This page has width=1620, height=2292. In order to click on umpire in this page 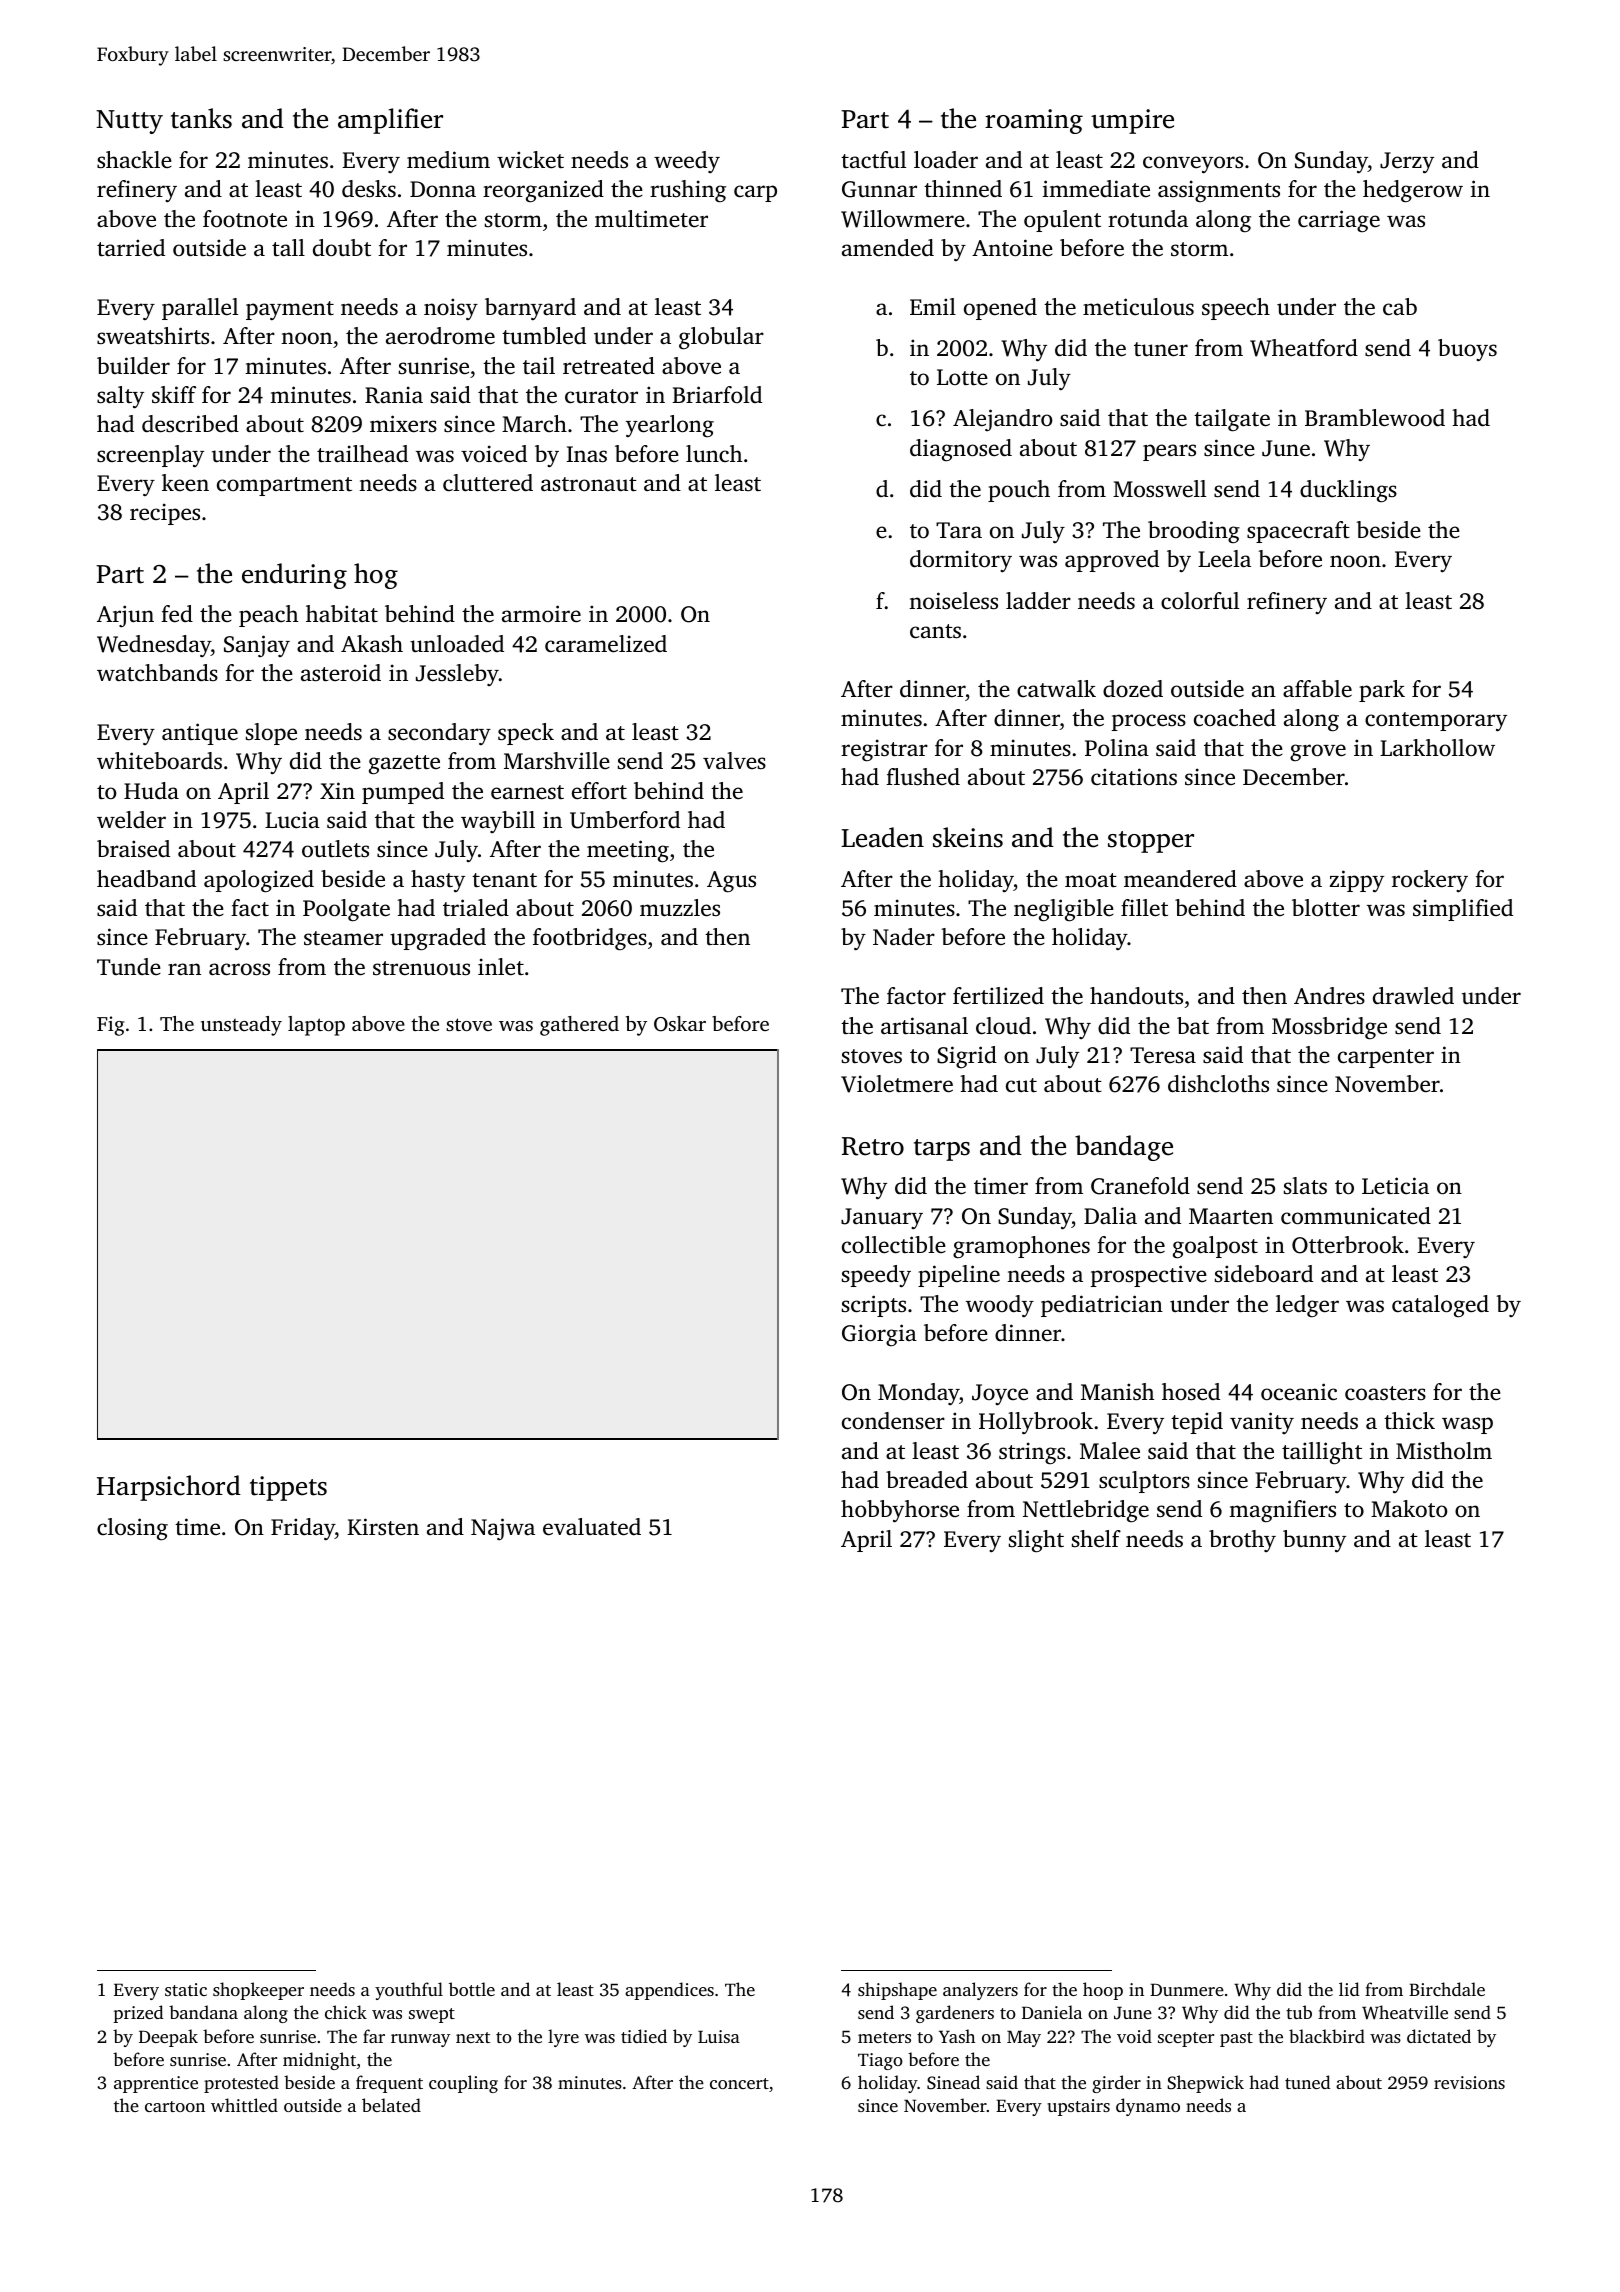, I will do `click(1132, 121)`.
